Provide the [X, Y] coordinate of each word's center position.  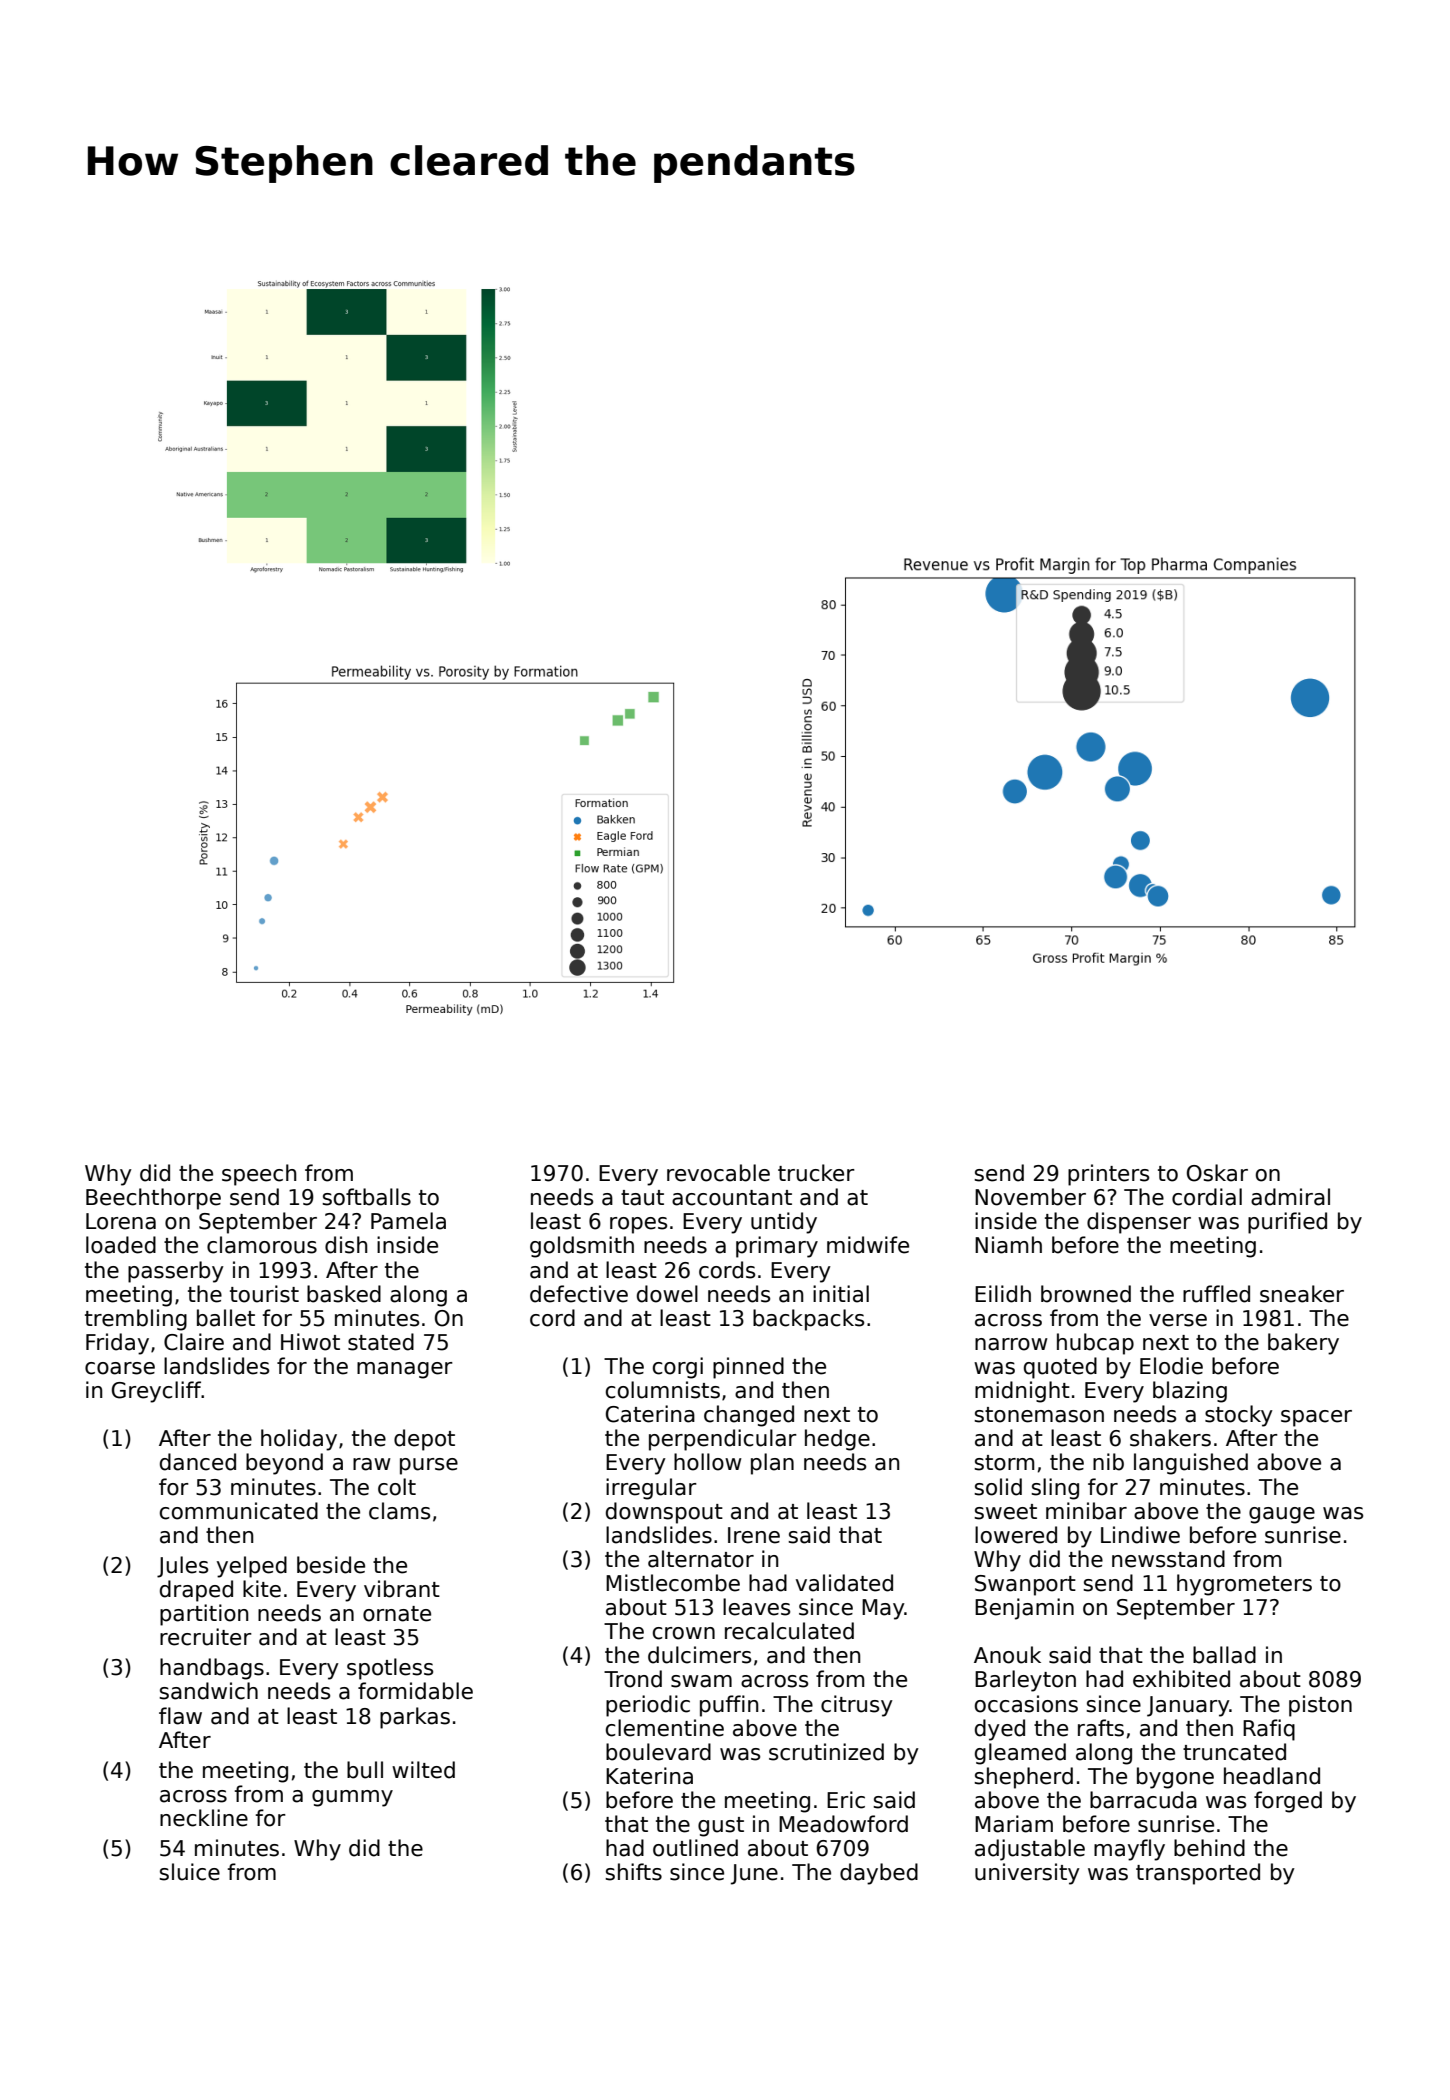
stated [381, 1342]
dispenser [1139, 1223]
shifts [633, 1872]
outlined [695, 1848]
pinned [748, 1368]
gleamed [1020, 1754]
